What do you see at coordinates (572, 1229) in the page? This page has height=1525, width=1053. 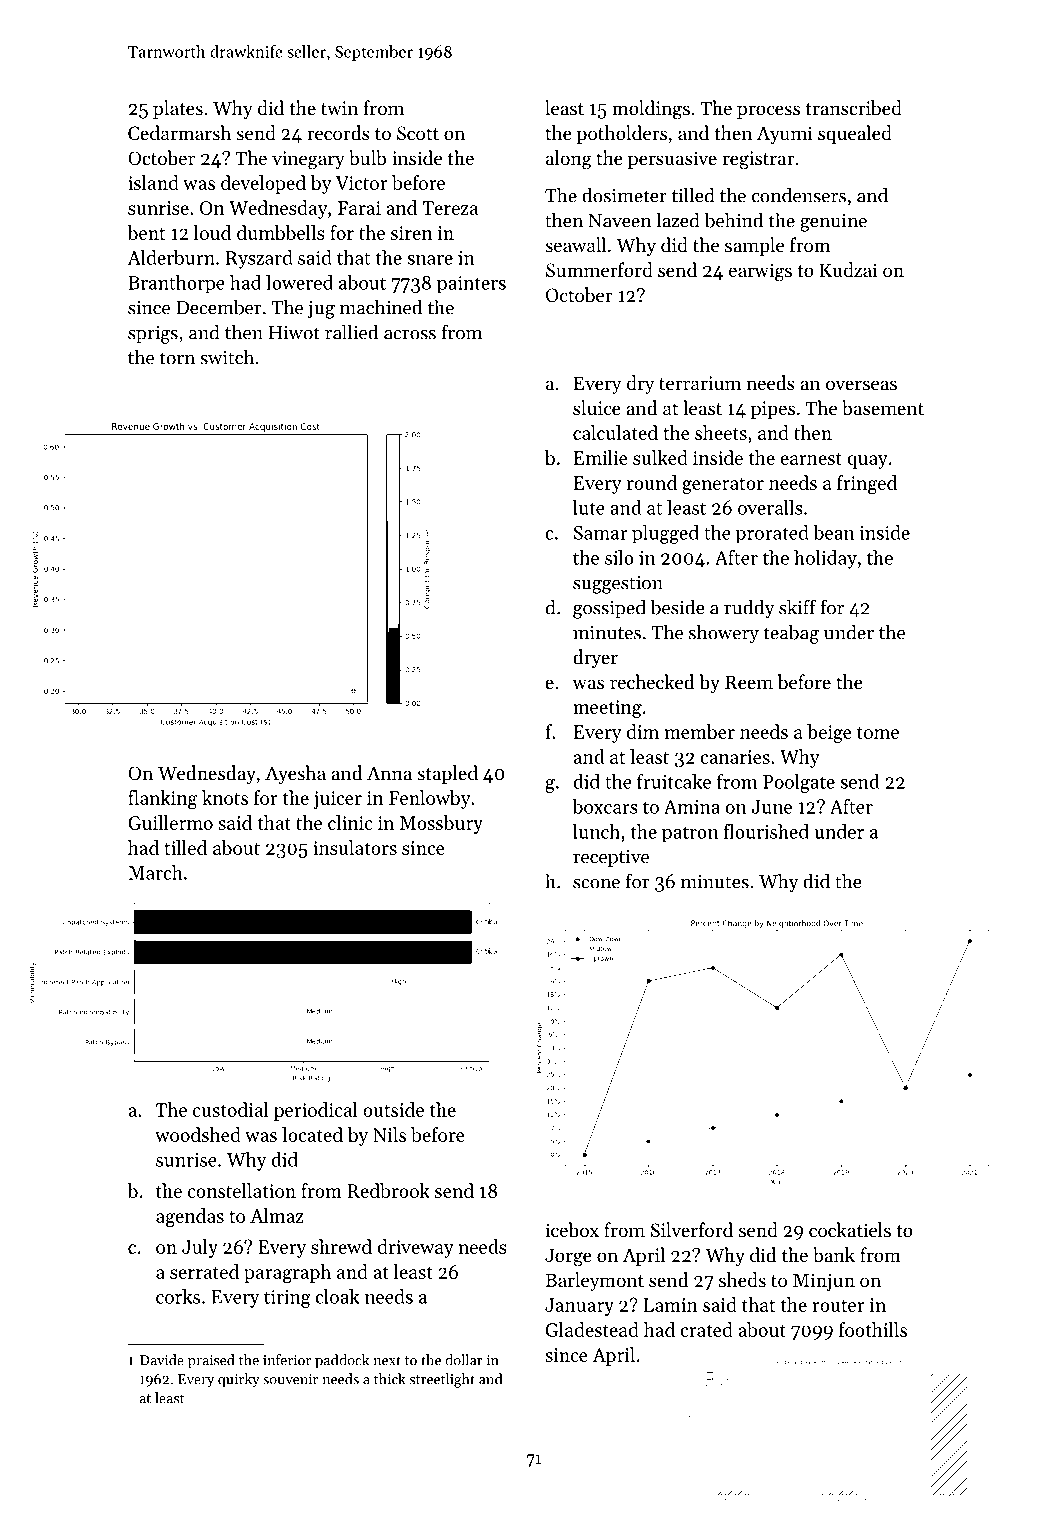 I see `icebox` at bounding box center [572, 1229].
